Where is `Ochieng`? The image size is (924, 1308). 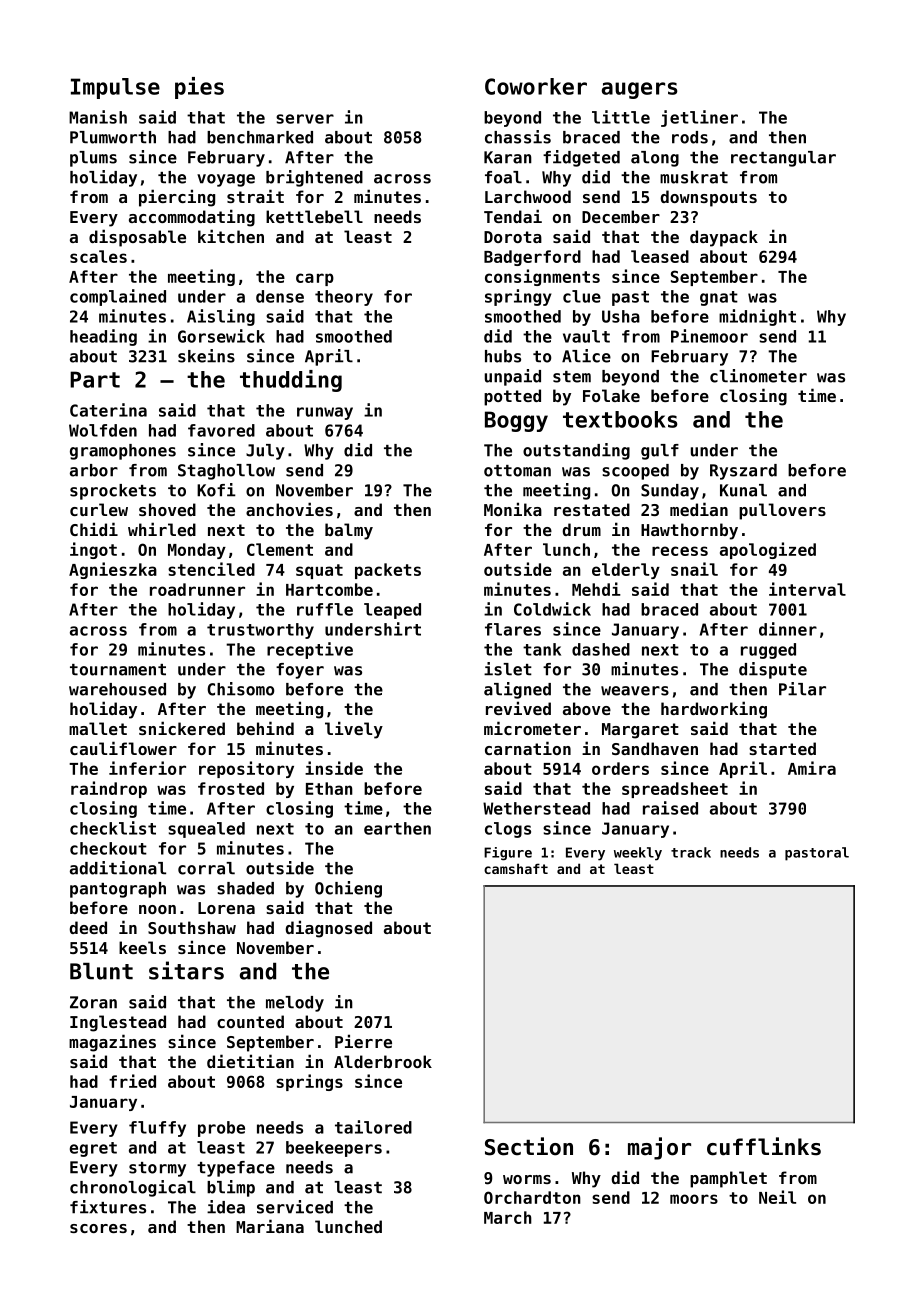 Ochieng is located at coordinates (348, 889).
